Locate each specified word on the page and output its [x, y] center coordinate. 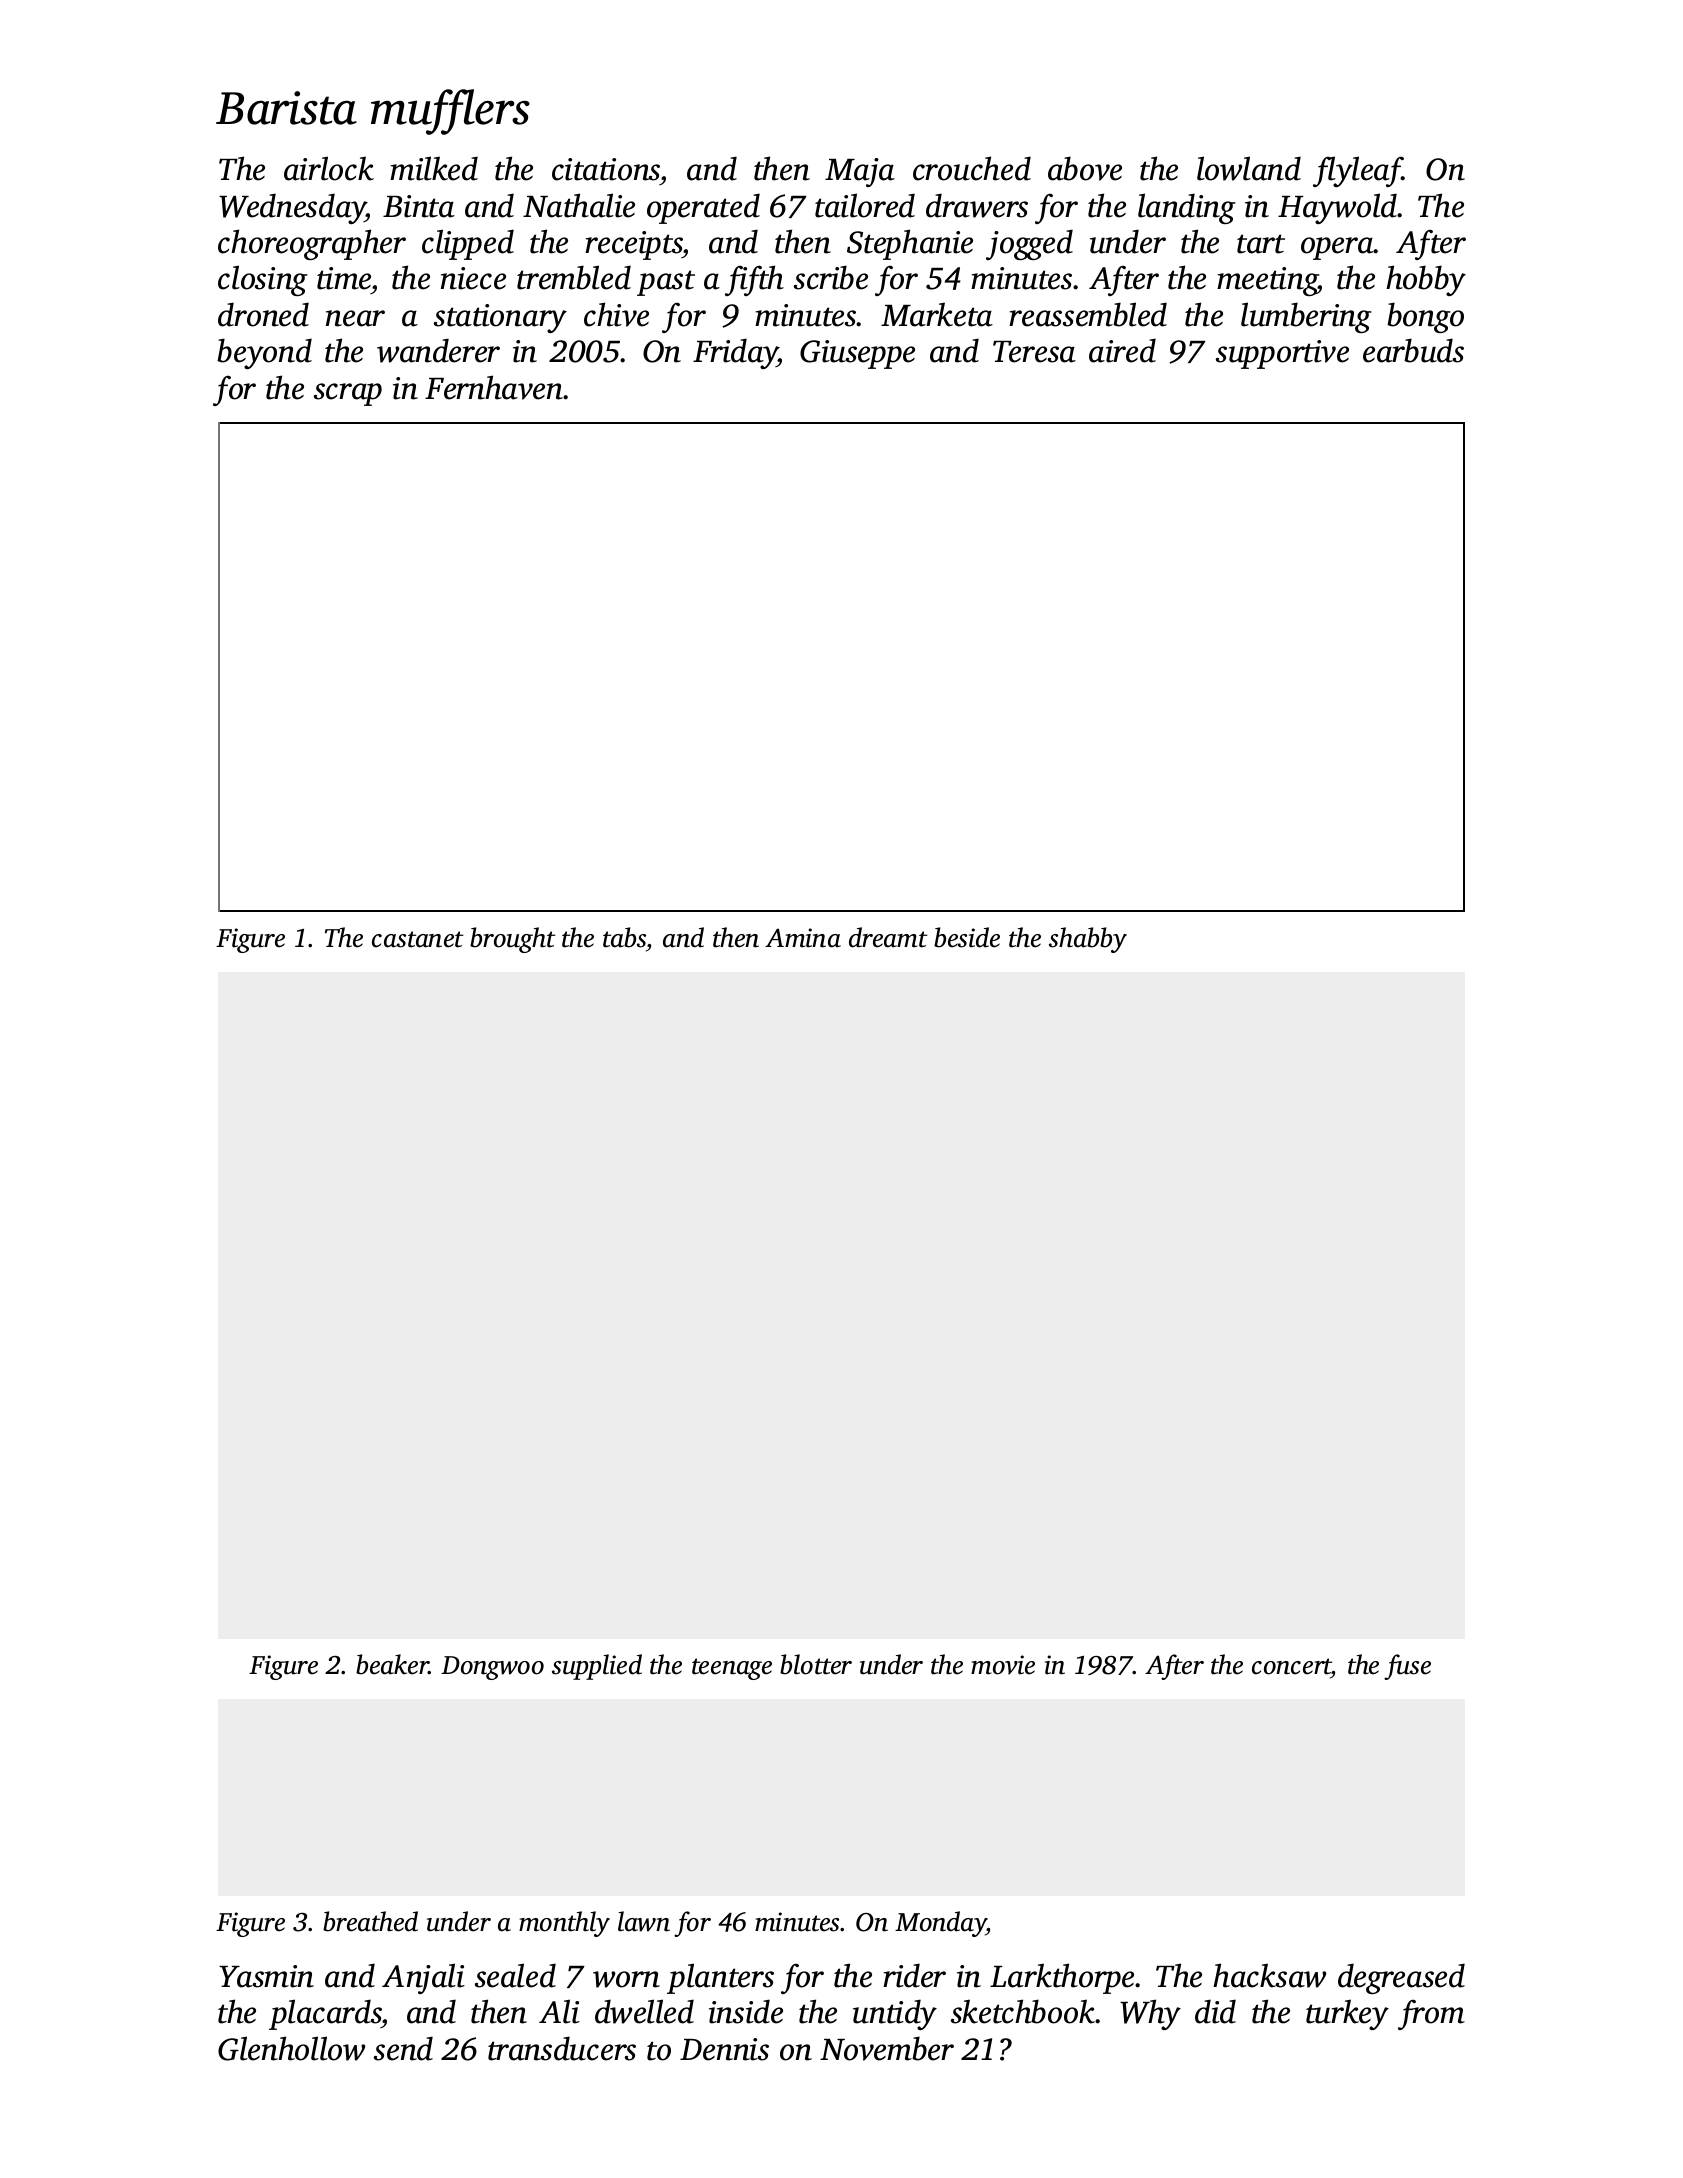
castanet [417, 939]
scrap [348, 394]
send [403, 2048]
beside [967, 937]
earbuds [1413, 350]
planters [720, 1978]
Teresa [1034, 352]
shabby [1088, 940]
